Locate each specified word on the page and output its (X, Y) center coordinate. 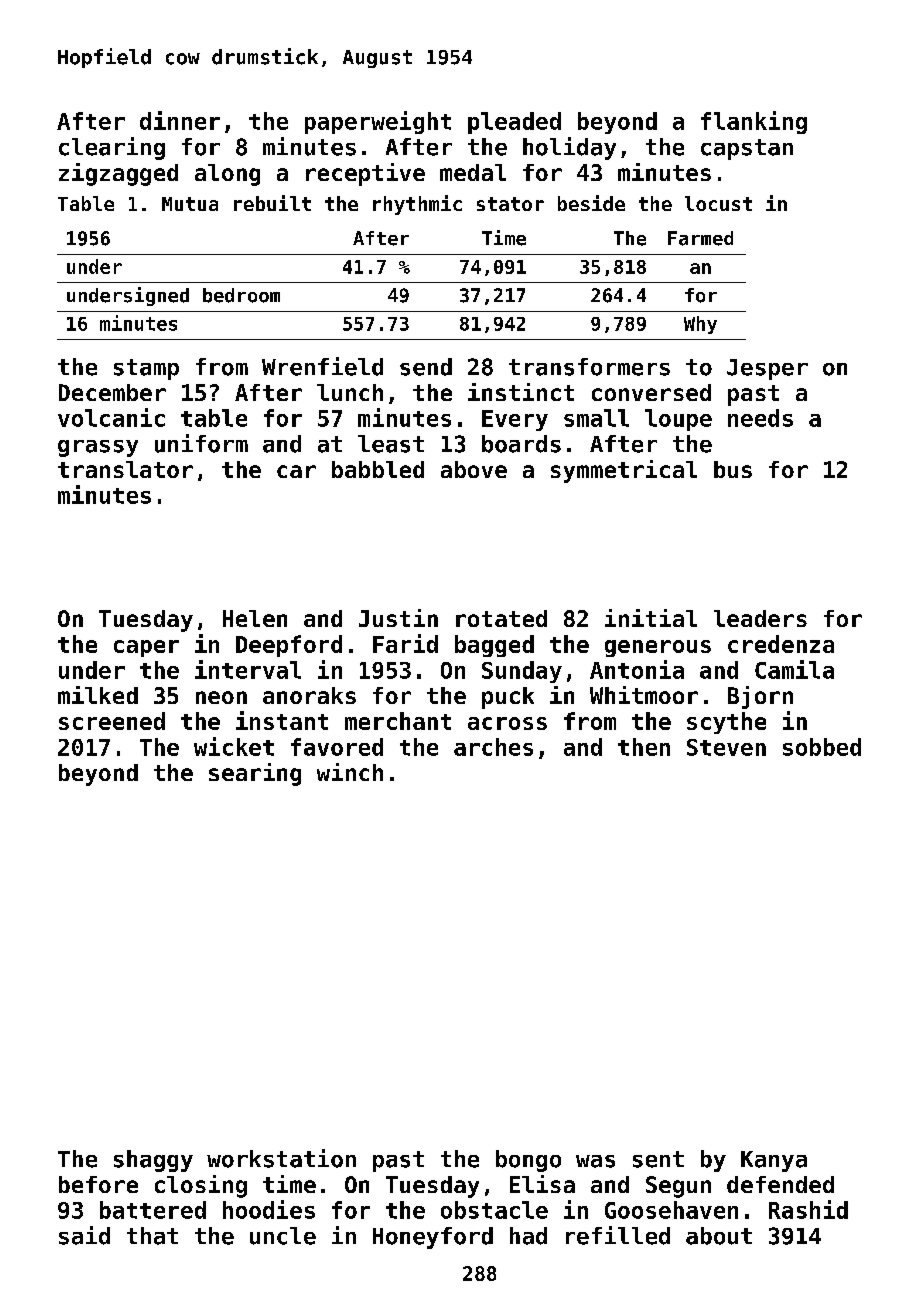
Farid (405, 643)
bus (733, 469)
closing (201, 1186)
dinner (180, 120)
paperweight (378, 122)
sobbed (822, 747)
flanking (754, 122)
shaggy (153, 1161)
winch (350, 772)
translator (125, 469)
